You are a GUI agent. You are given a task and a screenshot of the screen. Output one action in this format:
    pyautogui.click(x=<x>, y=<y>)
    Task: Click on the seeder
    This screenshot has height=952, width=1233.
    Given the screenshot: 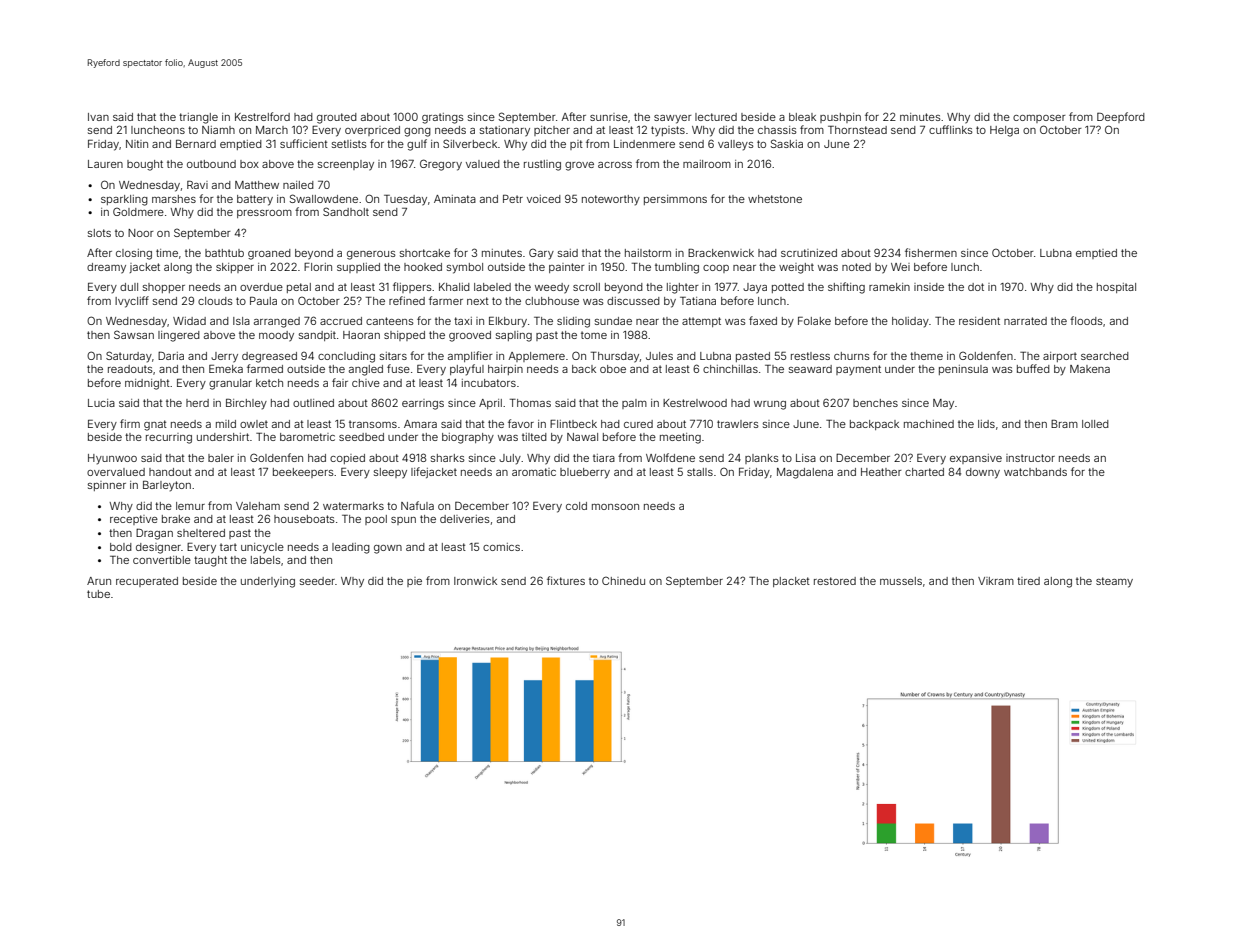 What is the action you would take?
    pyautogui.click(x=317, y=581)
